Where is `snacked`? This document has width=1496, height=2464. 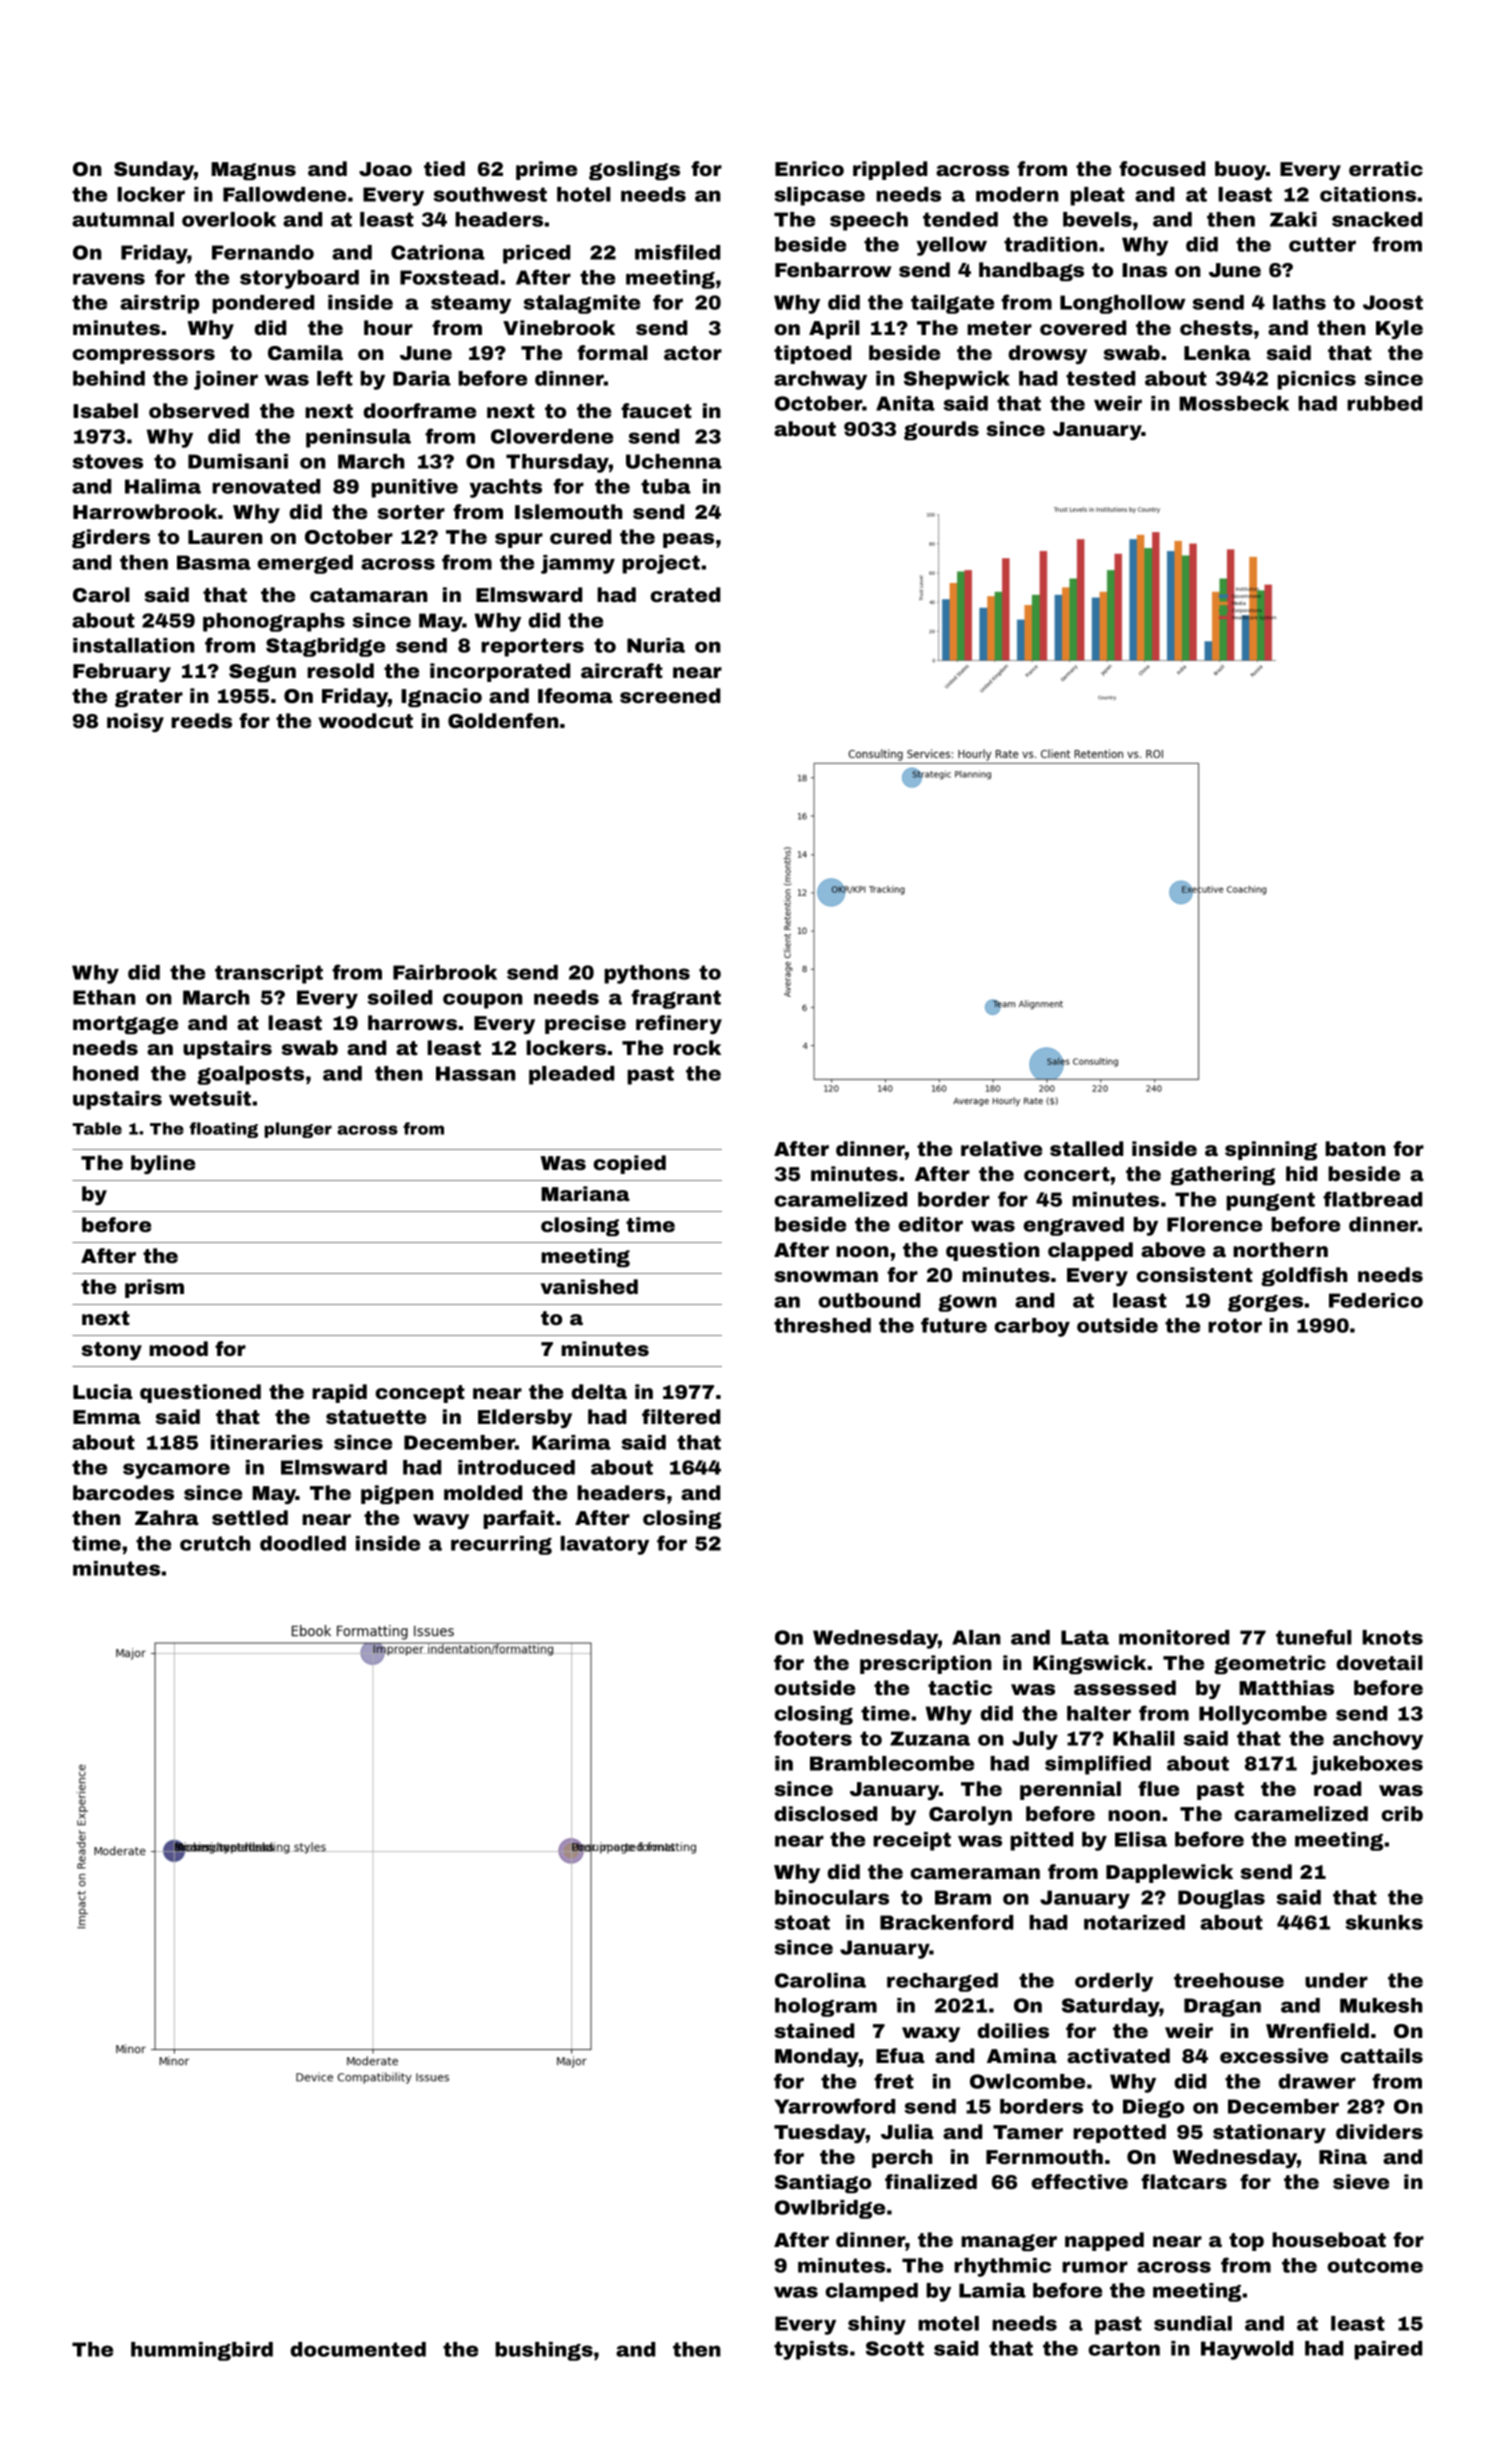 snacked is located at coordinates (1377, 219).
